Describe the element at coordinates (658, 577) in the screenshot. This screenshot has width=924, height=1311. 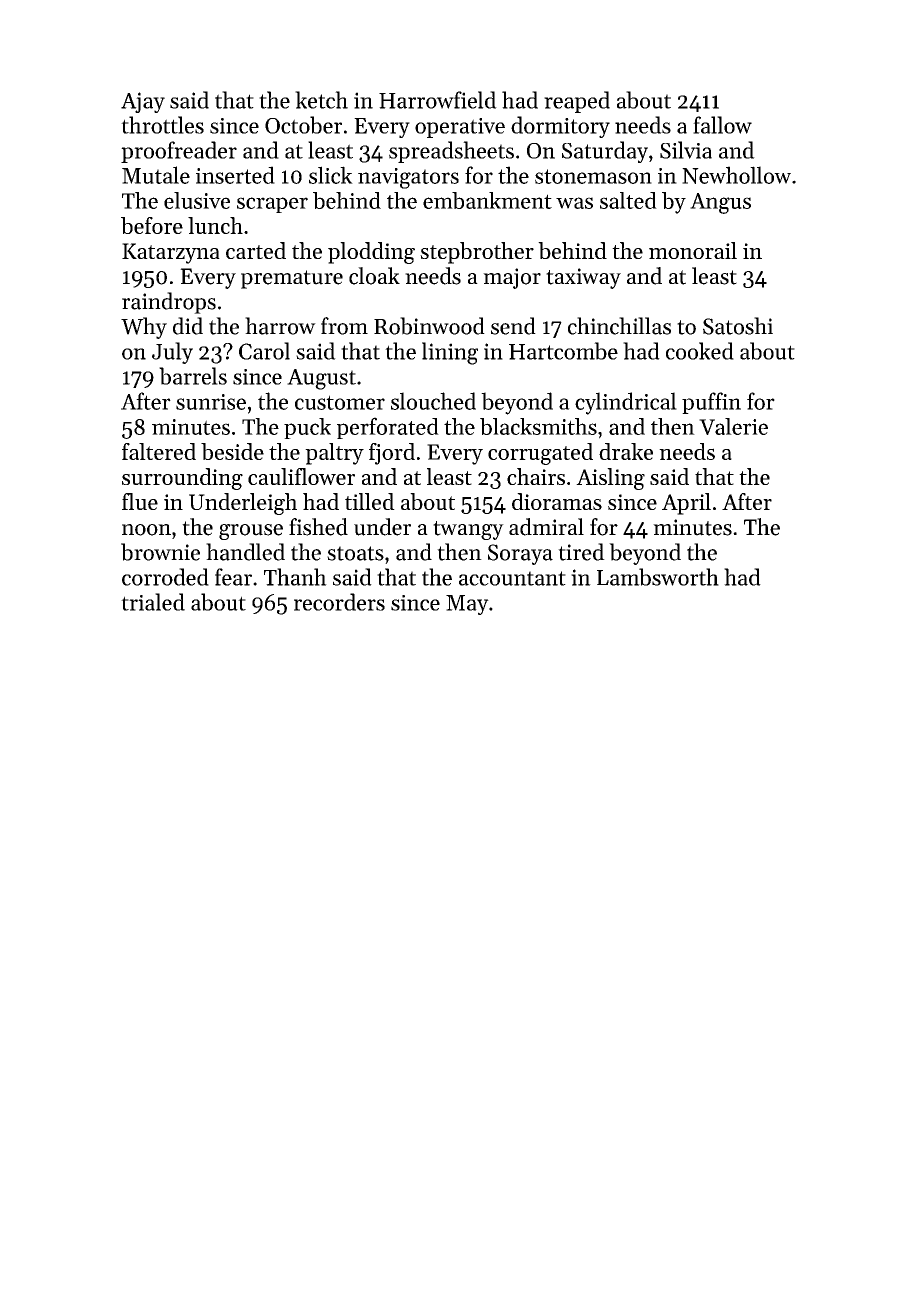
I see `Lambsworth` at that location.
